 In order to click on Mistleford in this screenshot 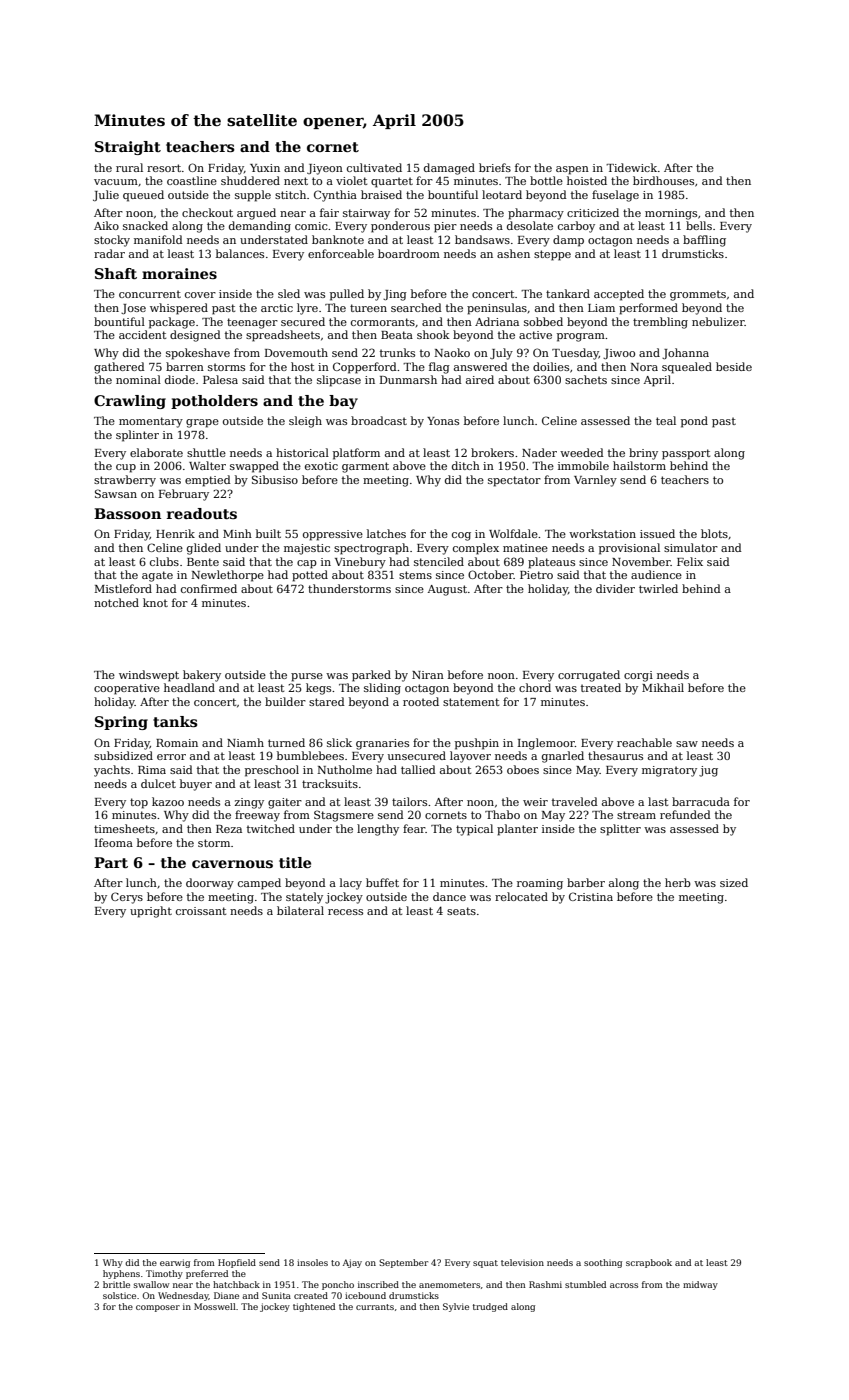, I will do `click(123, 588)`.
